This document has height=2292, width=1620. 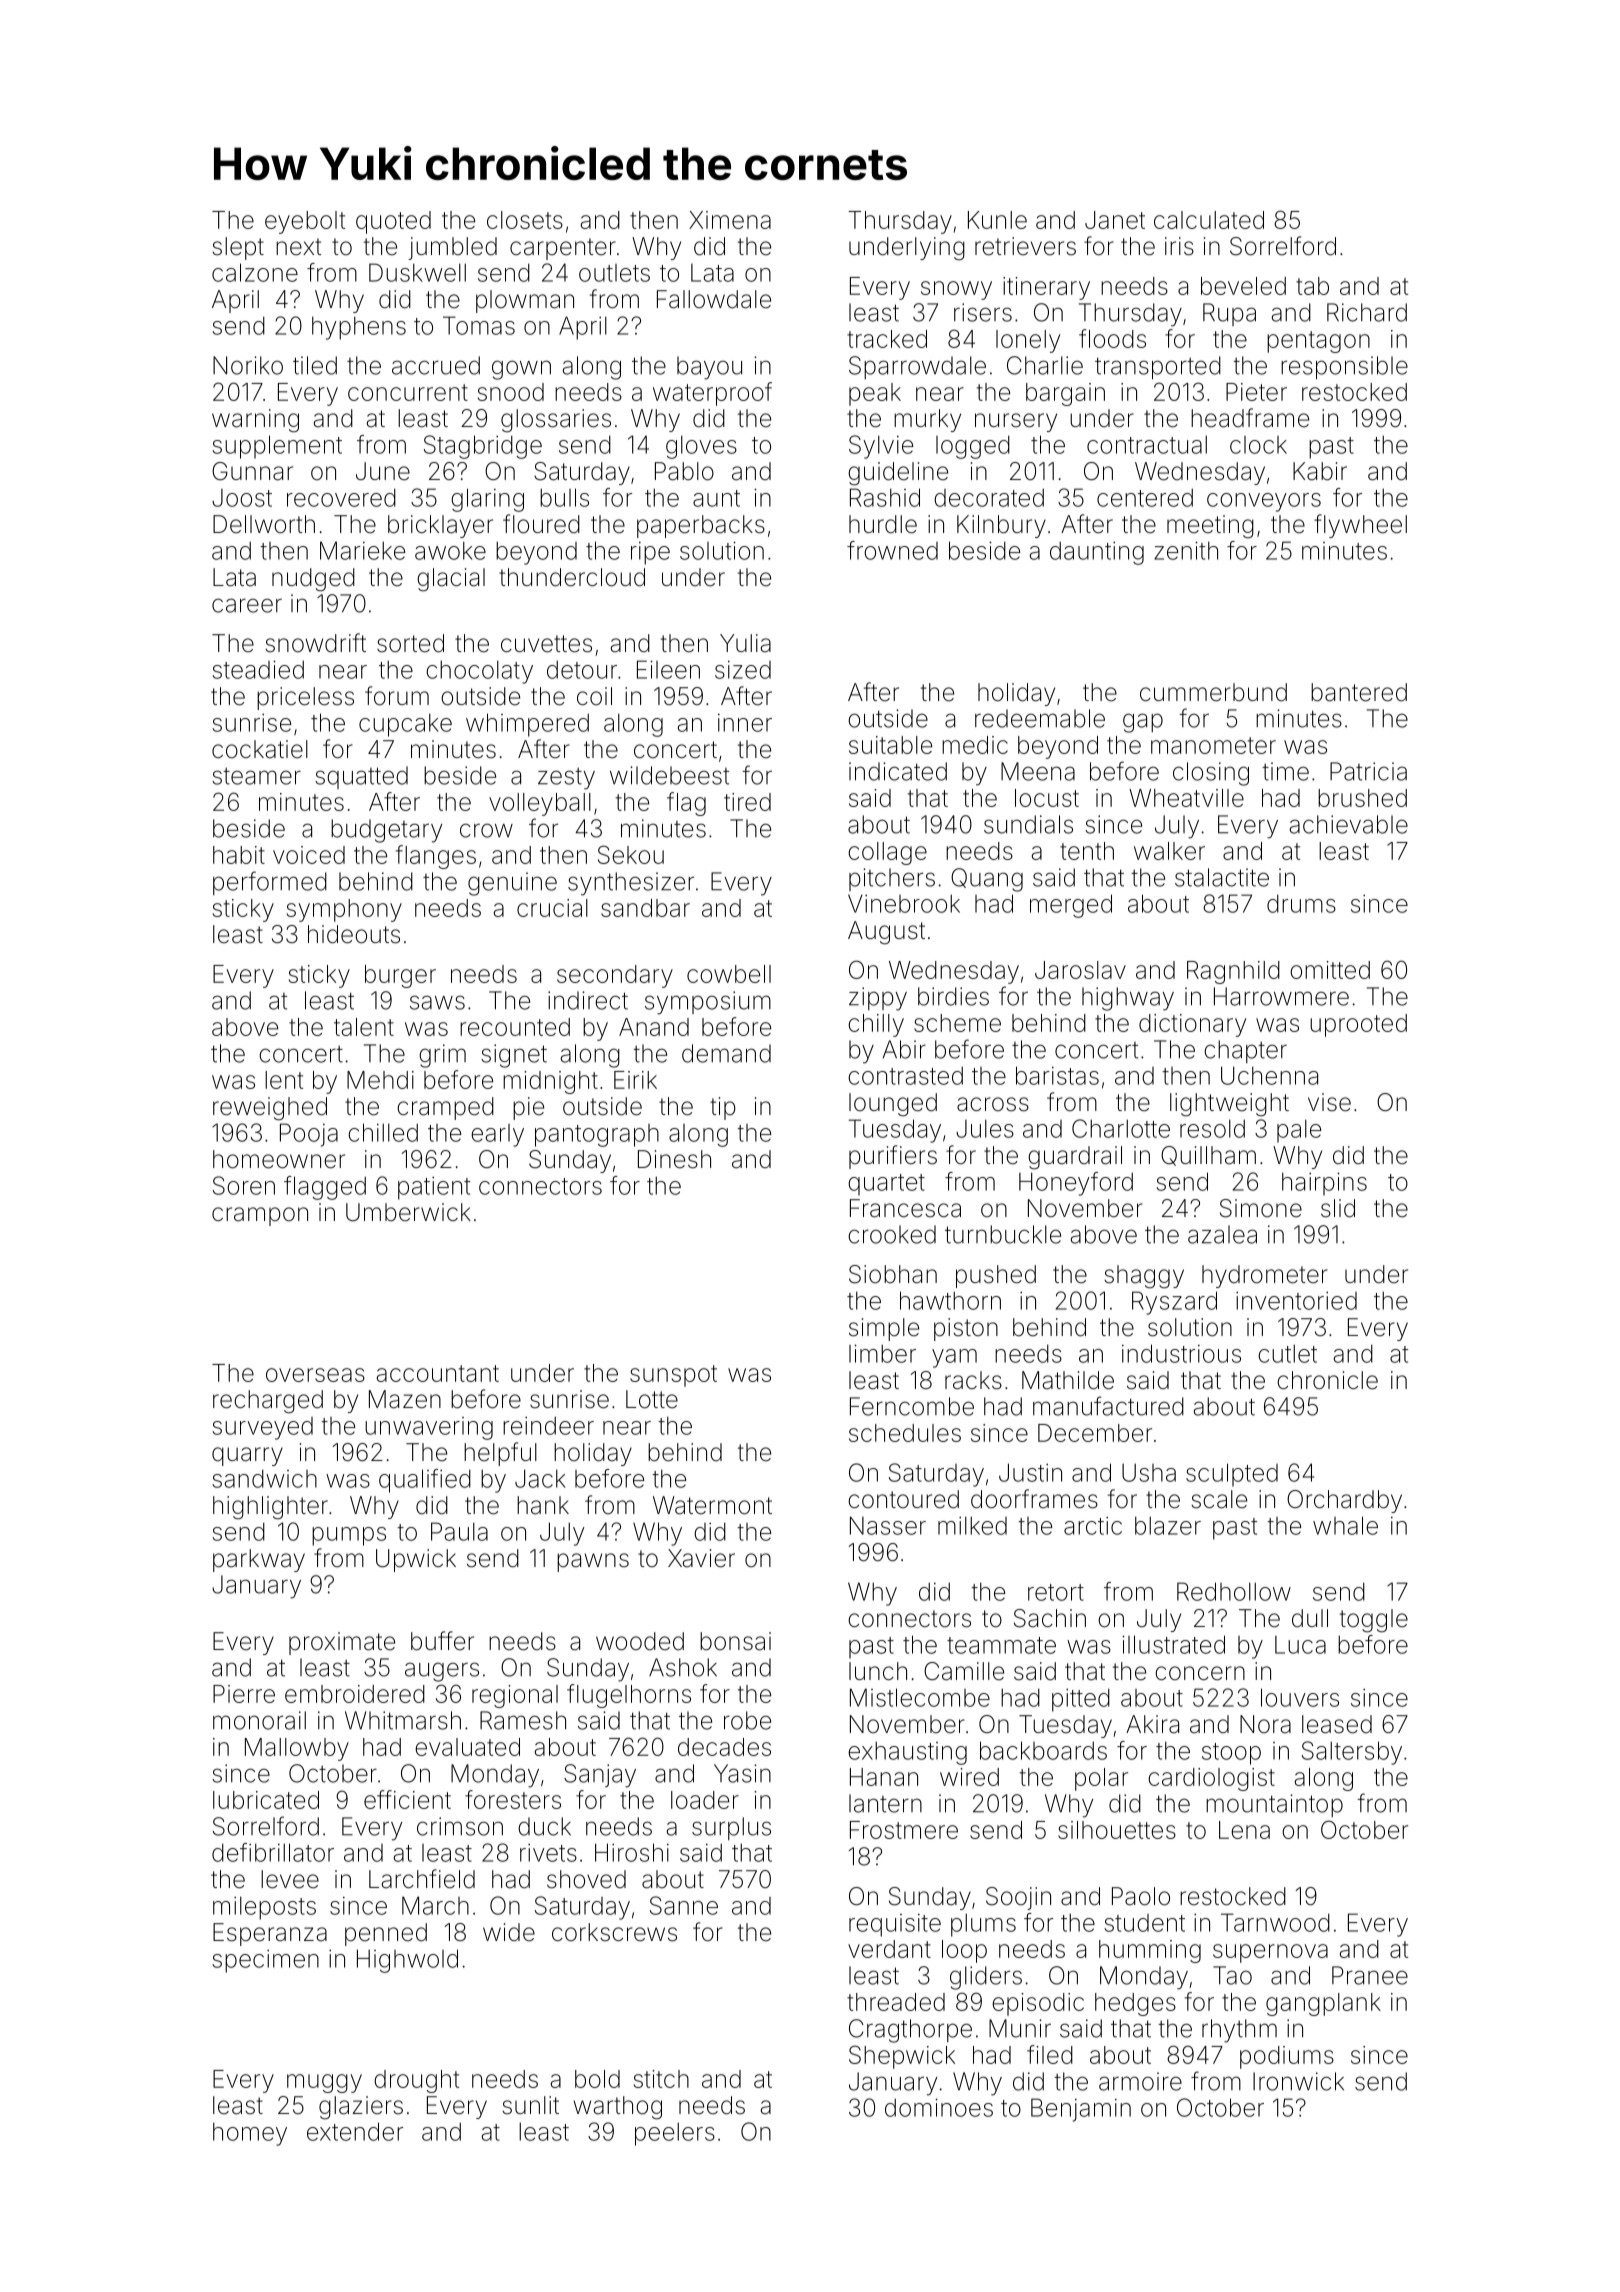 I want to click on Ironwick, so click(x=1298, y=2081).
